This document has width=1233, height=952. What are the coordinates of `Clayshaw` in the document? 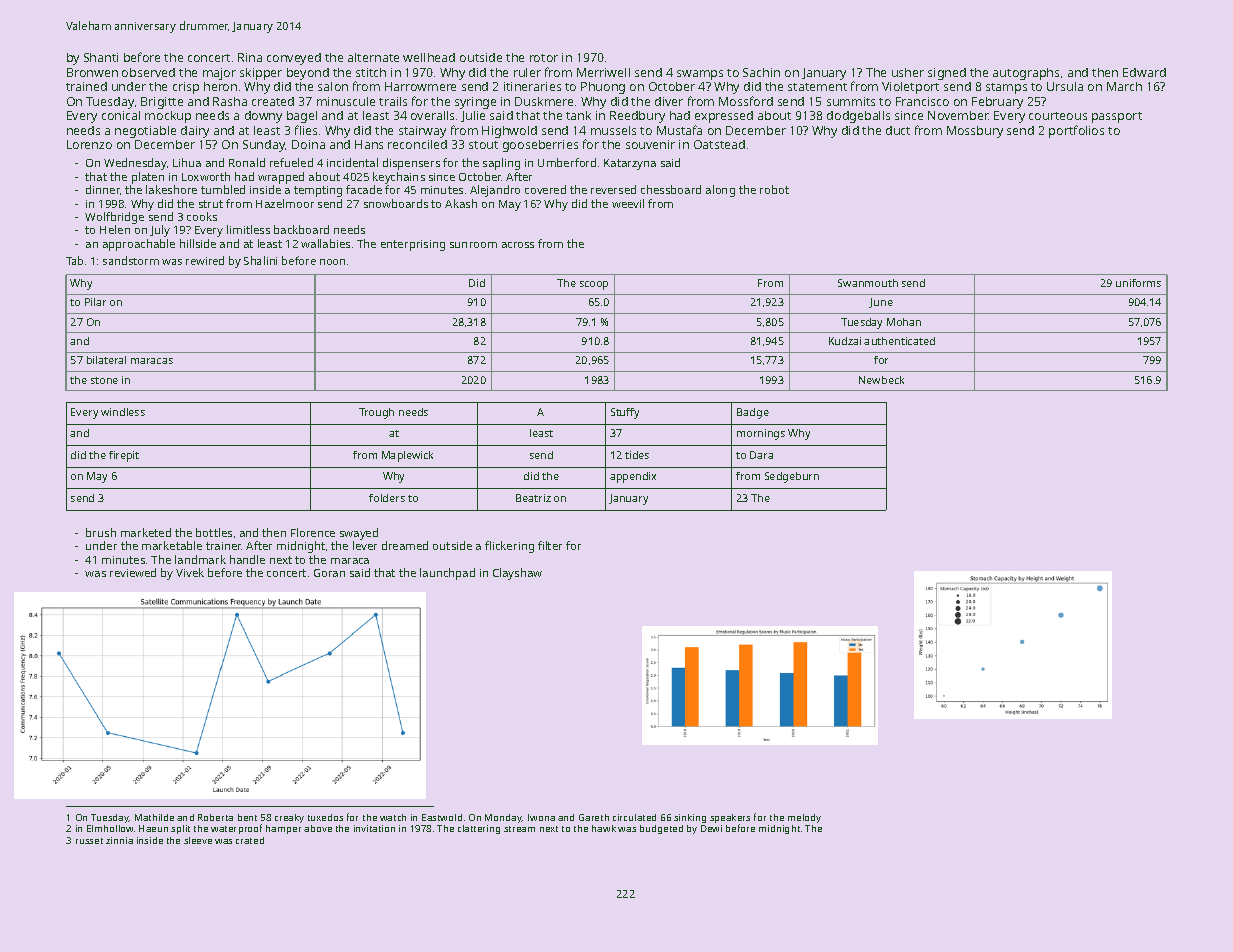 It's located at (517, 574).
